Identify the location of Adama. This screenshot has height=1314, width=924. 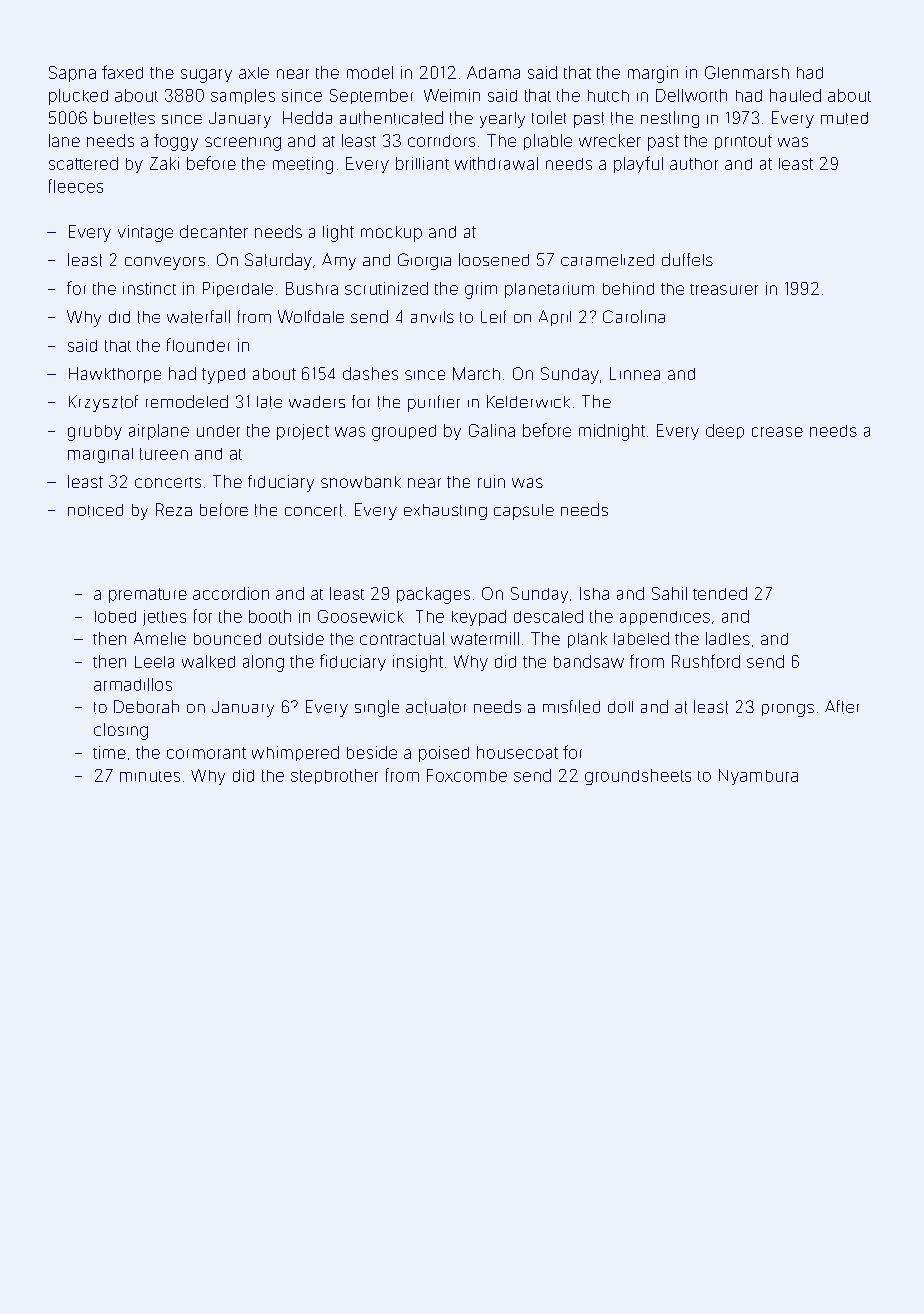
(493, 72).
